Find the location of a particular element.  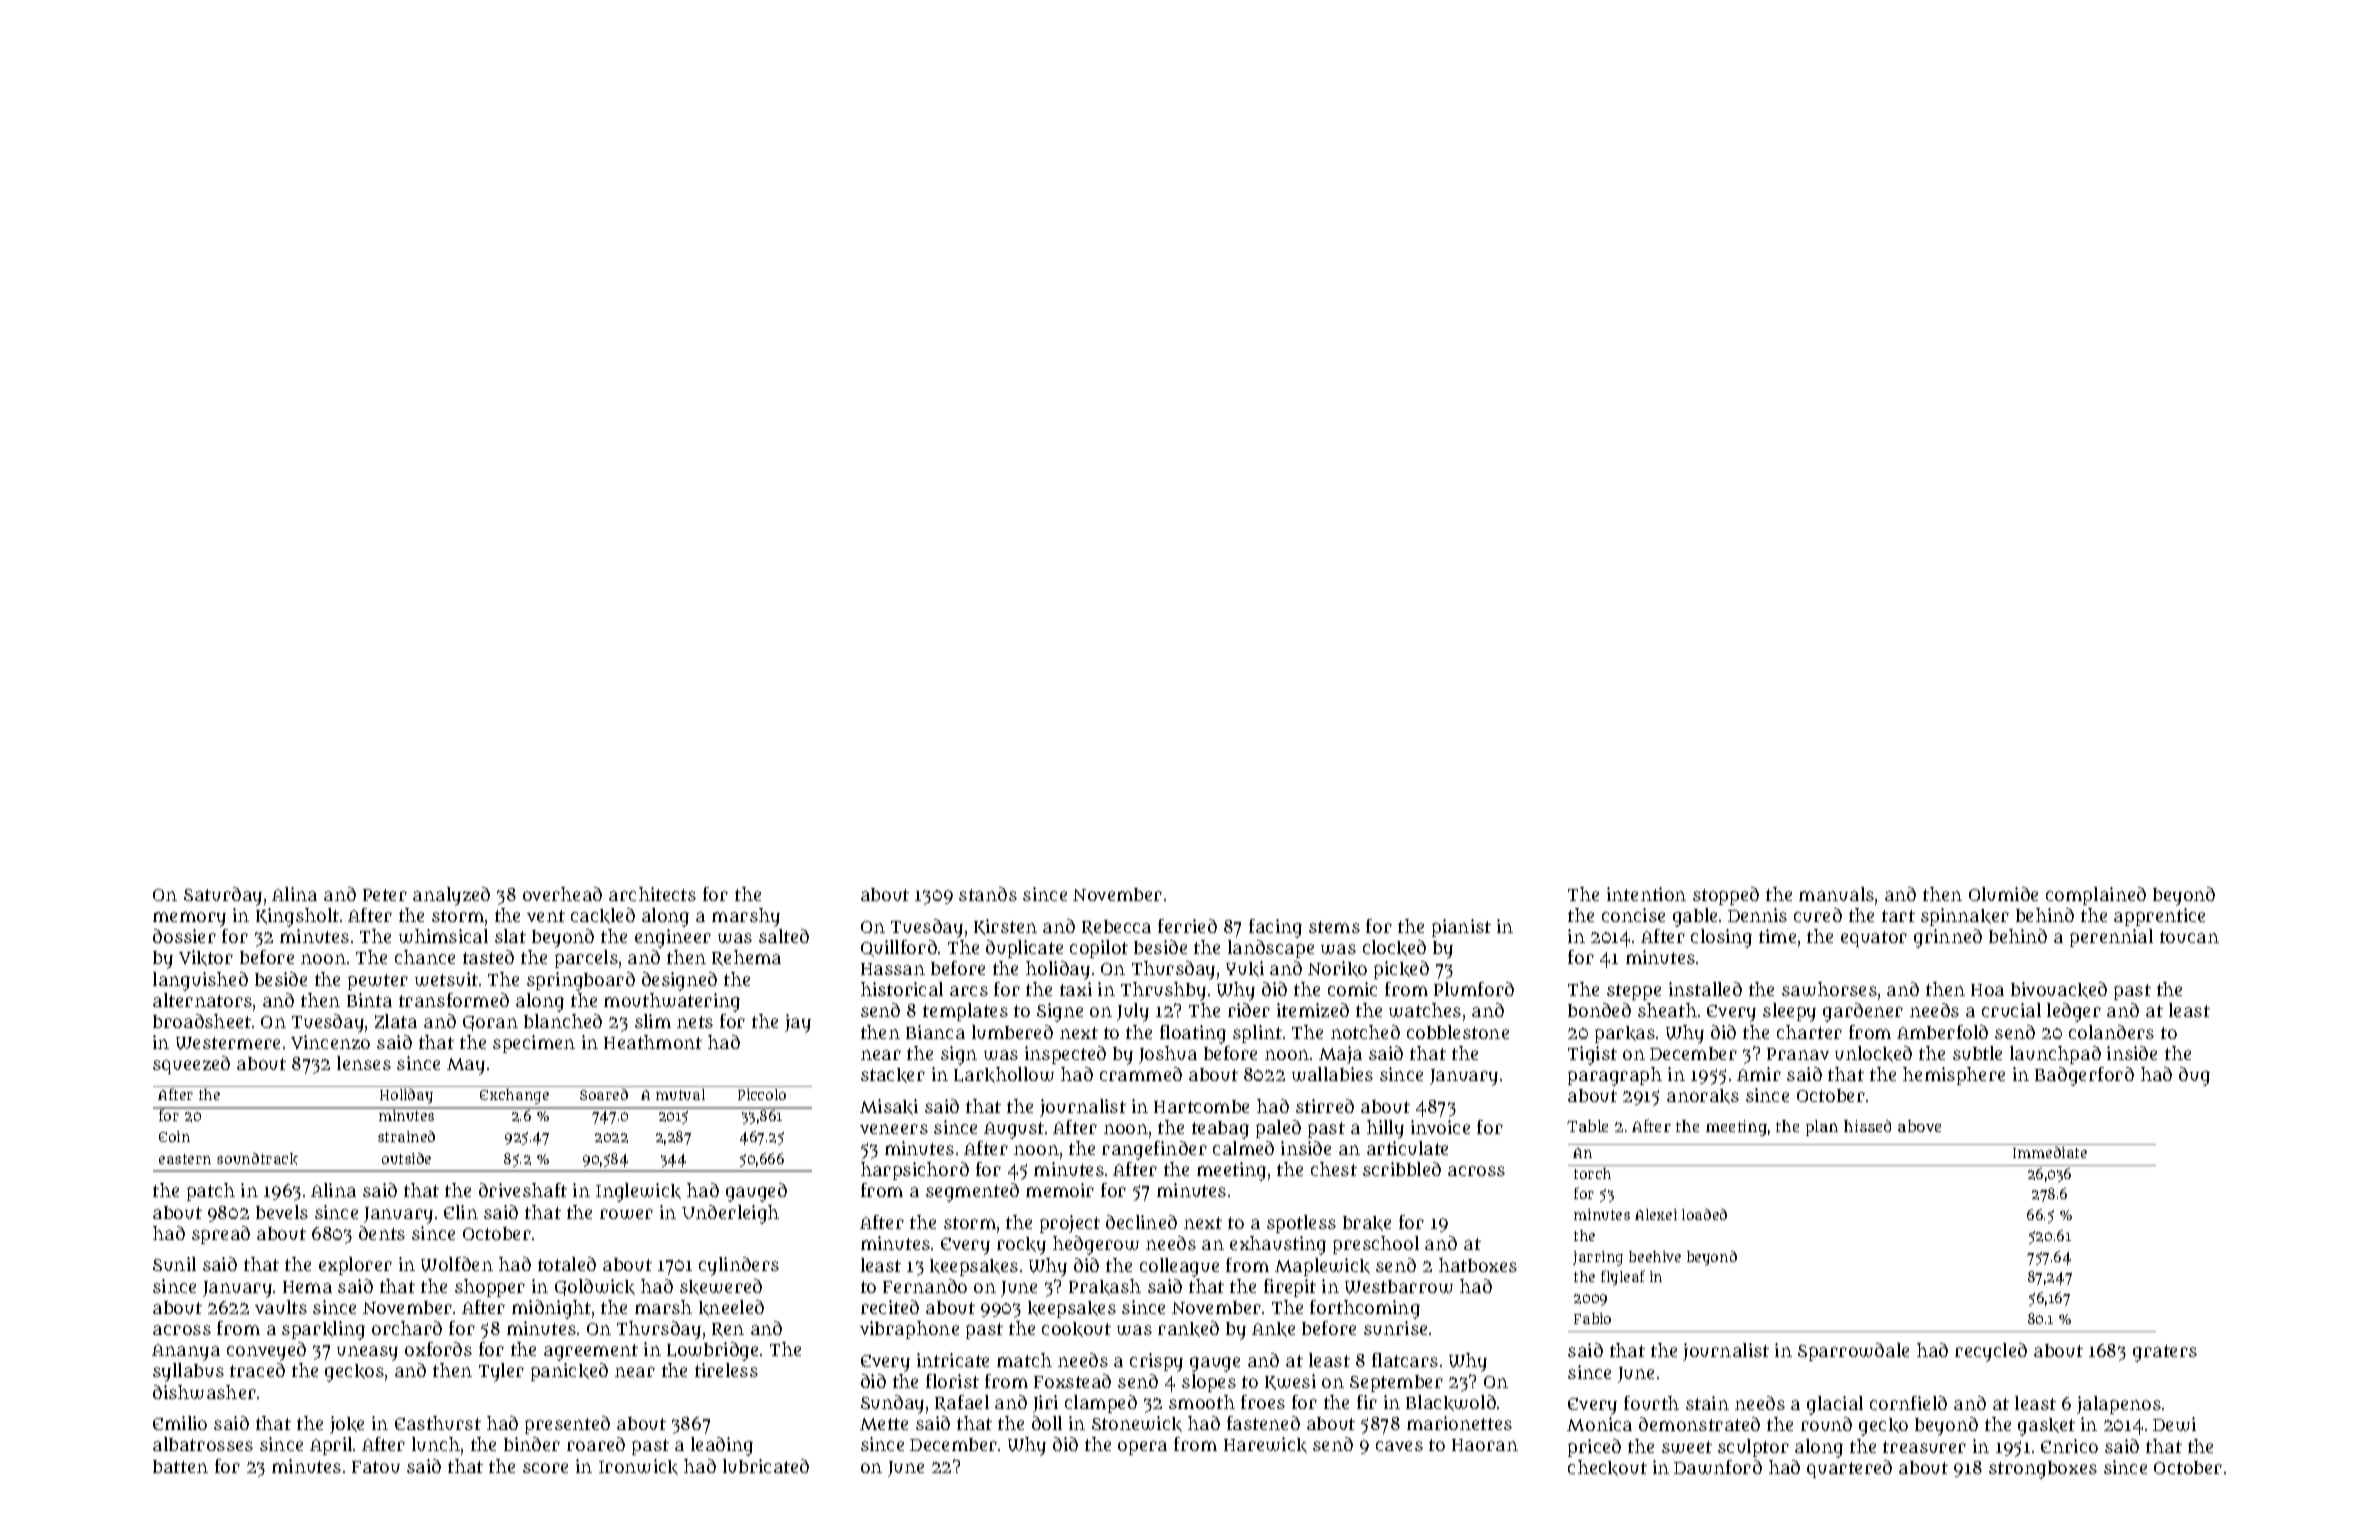

quartered is located at coordinates (1849, 1469).
